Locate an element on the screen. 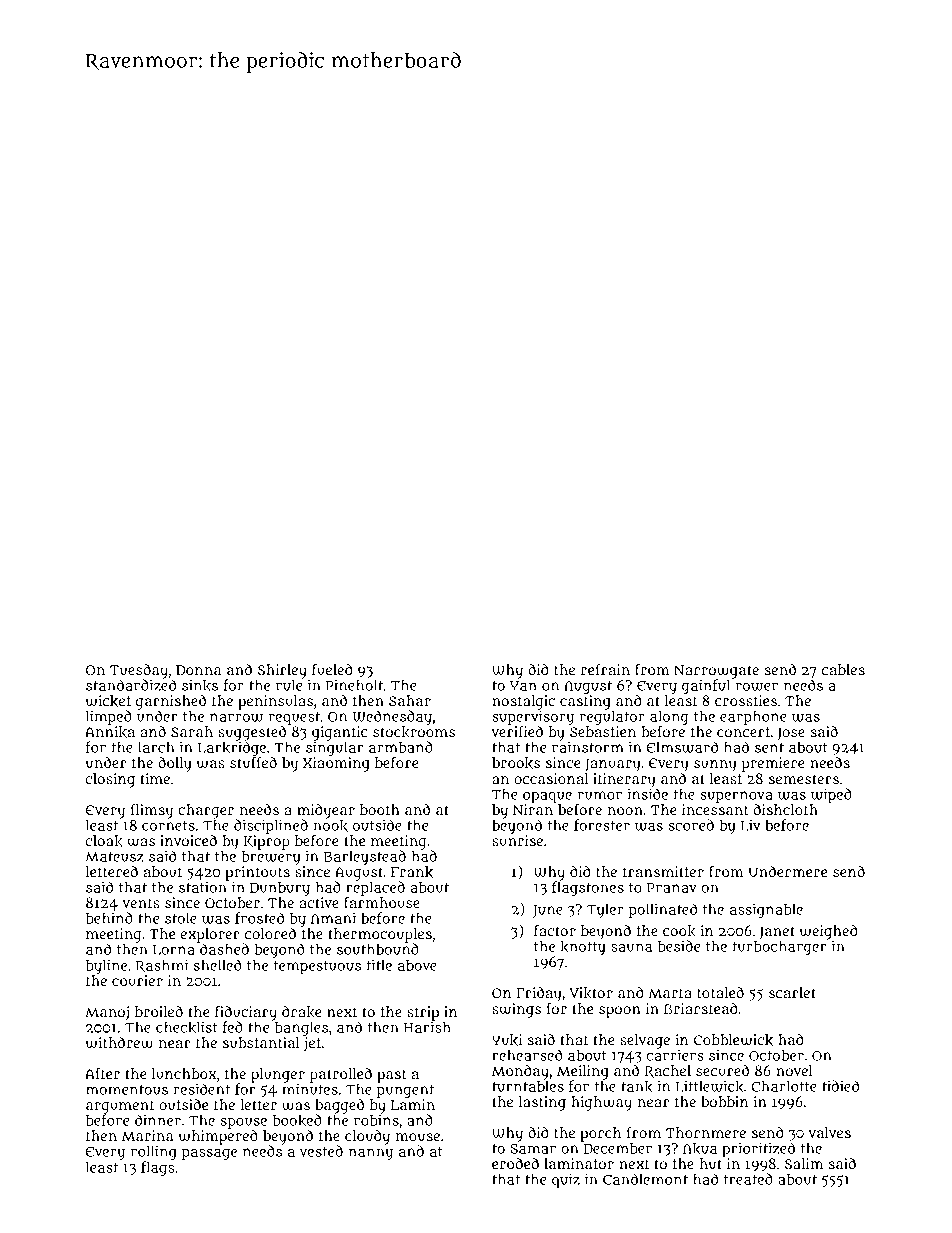 The width and height of the screenshot is (952, 1233). Manoj is located at coordinates (107, 1013).
